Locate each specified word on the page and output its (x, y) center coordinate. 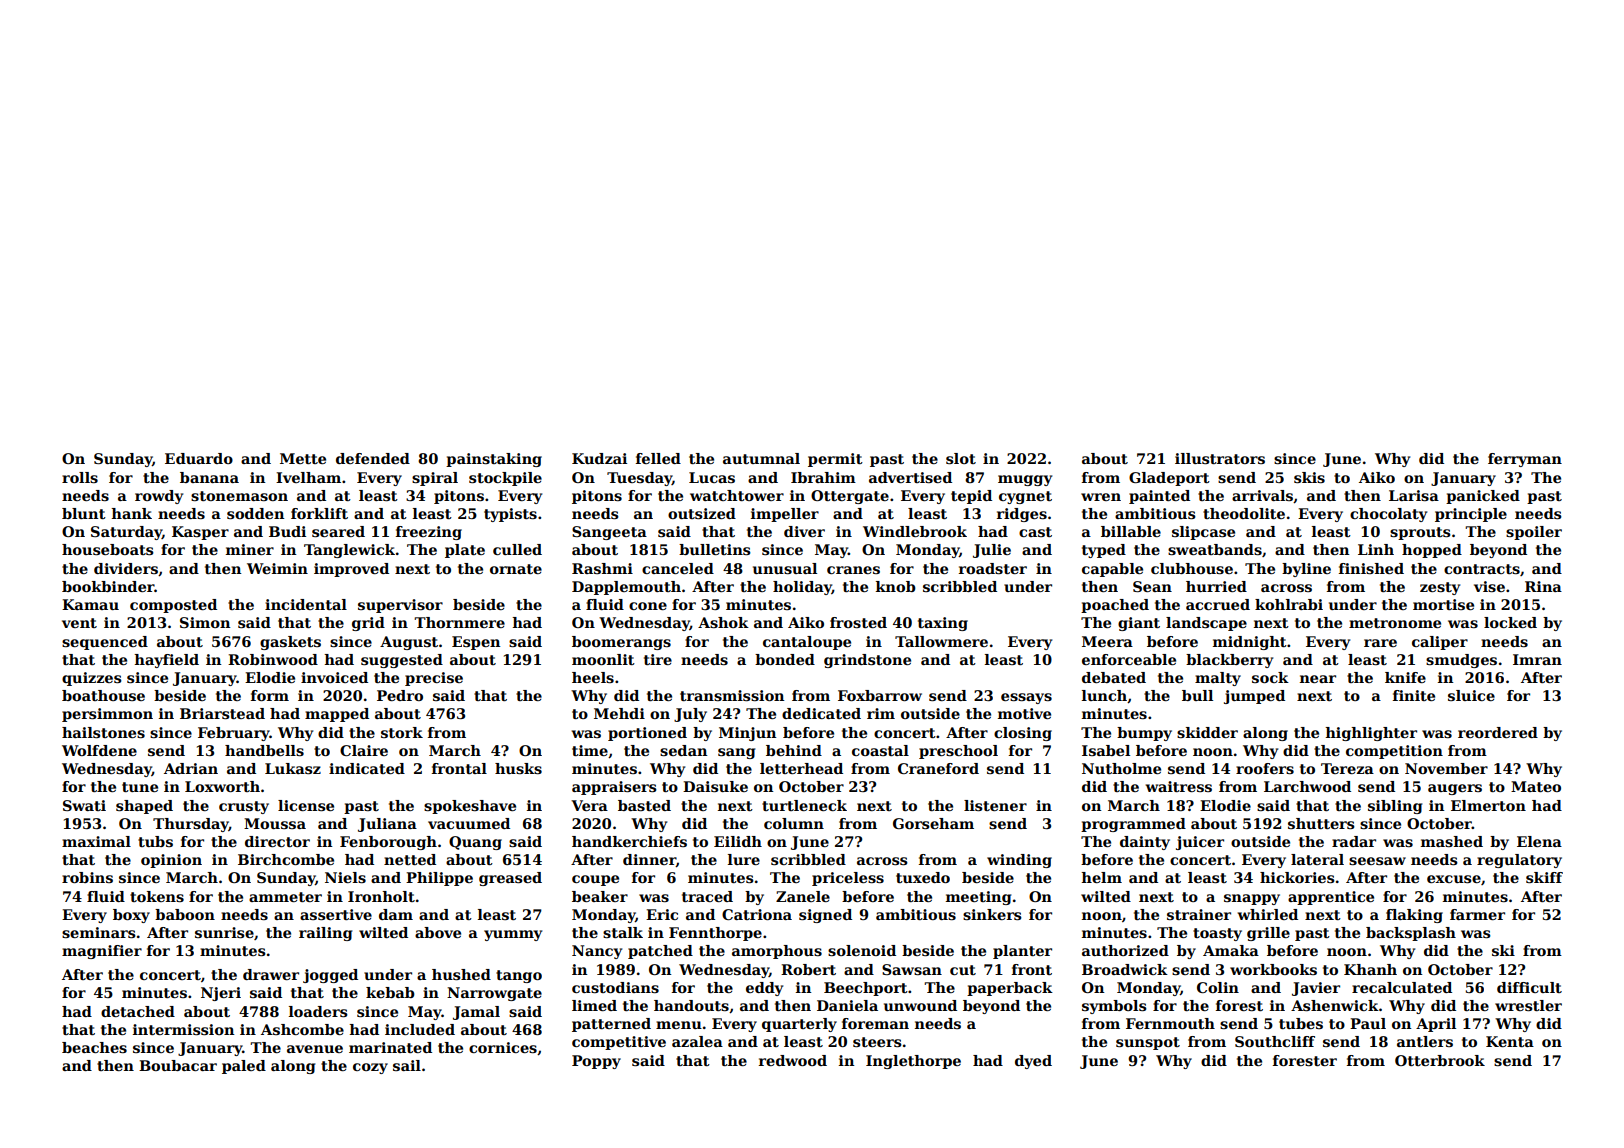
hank (131, 513)
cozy (370, 1068)
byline (1306, 570)
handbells (264, 750)
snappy (1252, 899)
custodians (615, 987)
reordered (1498, 732)
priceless (848, 879)
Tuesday (639, 479)
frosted (858, 622)
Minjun (747, 734)
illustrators (1220, 458)
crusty (244, 807)
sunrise (224, 932)
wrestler (1528, 1005)
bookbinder (108, 586)
